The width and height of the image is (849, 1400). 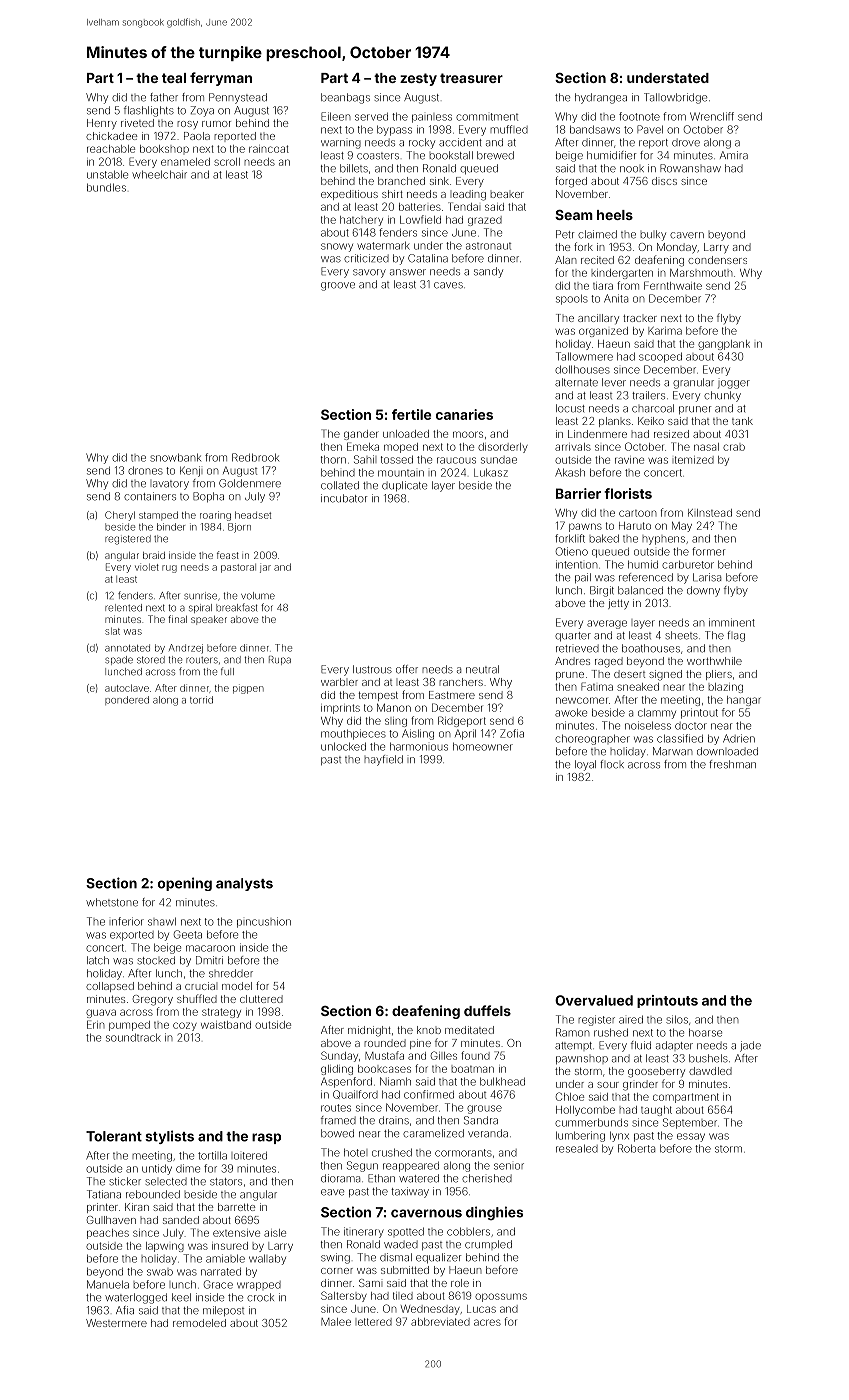 I want to click on hydrangea, so click(x=601, y=98).
